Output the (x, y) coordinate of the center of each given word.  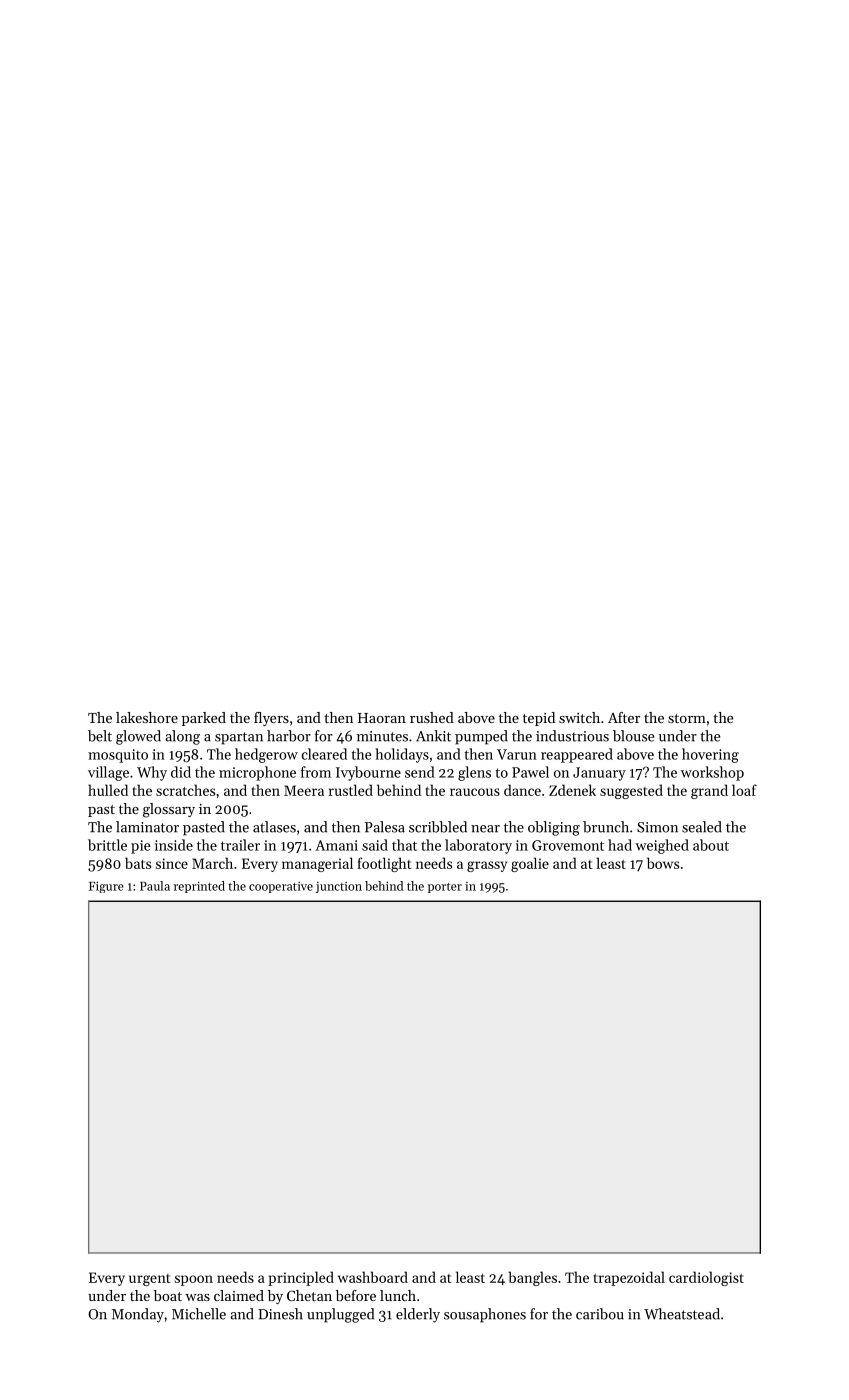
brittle (107, 845)
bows (663, 863)
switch (579, 717)
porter (445, 888)
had (620, 845)
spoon (194, 1280)
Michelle (199, 1314)
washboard (373, 1277)
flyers (271, 719)
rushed (432, 717)
